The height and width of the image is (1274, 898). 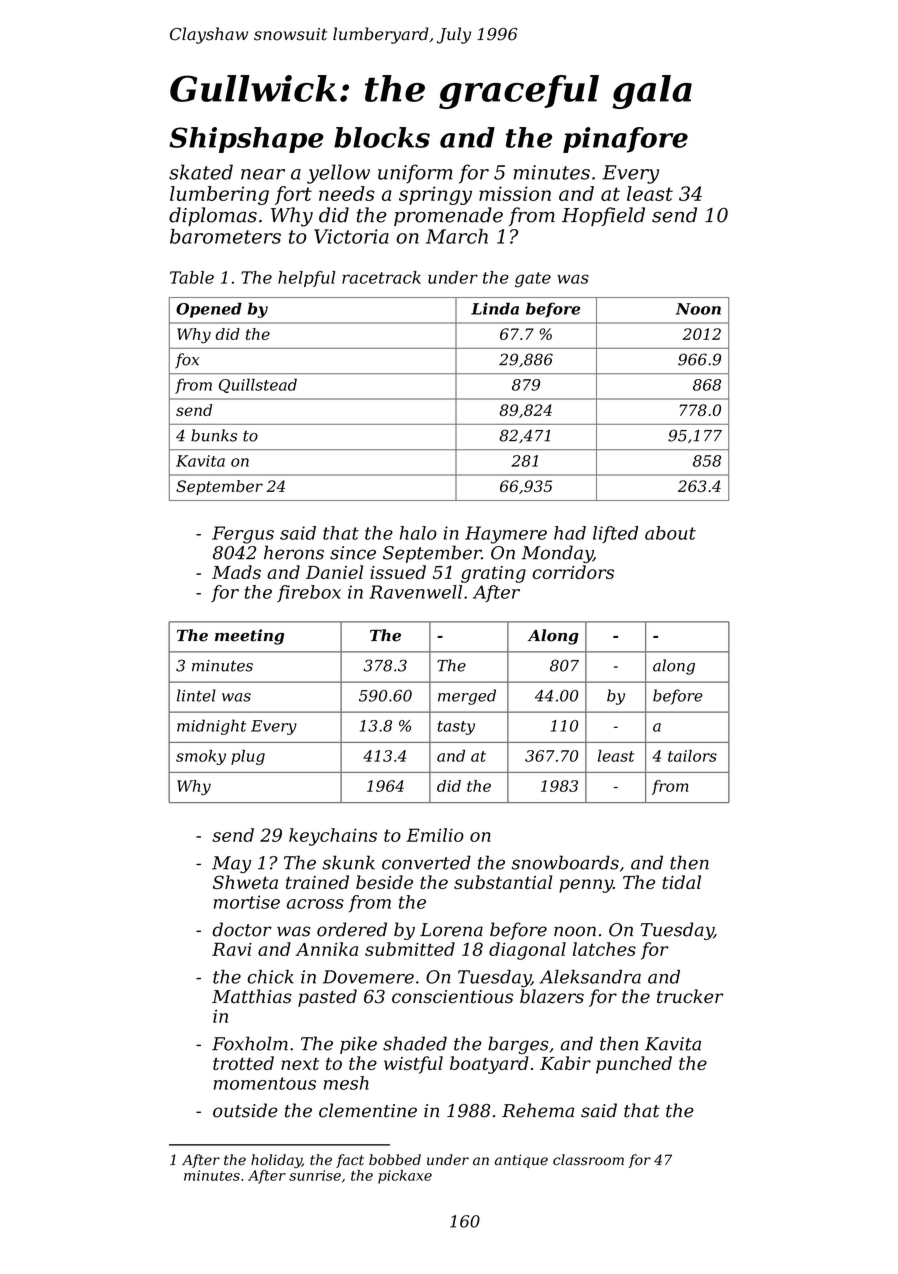 I want to click on beside, so click(x=384, y=882).
